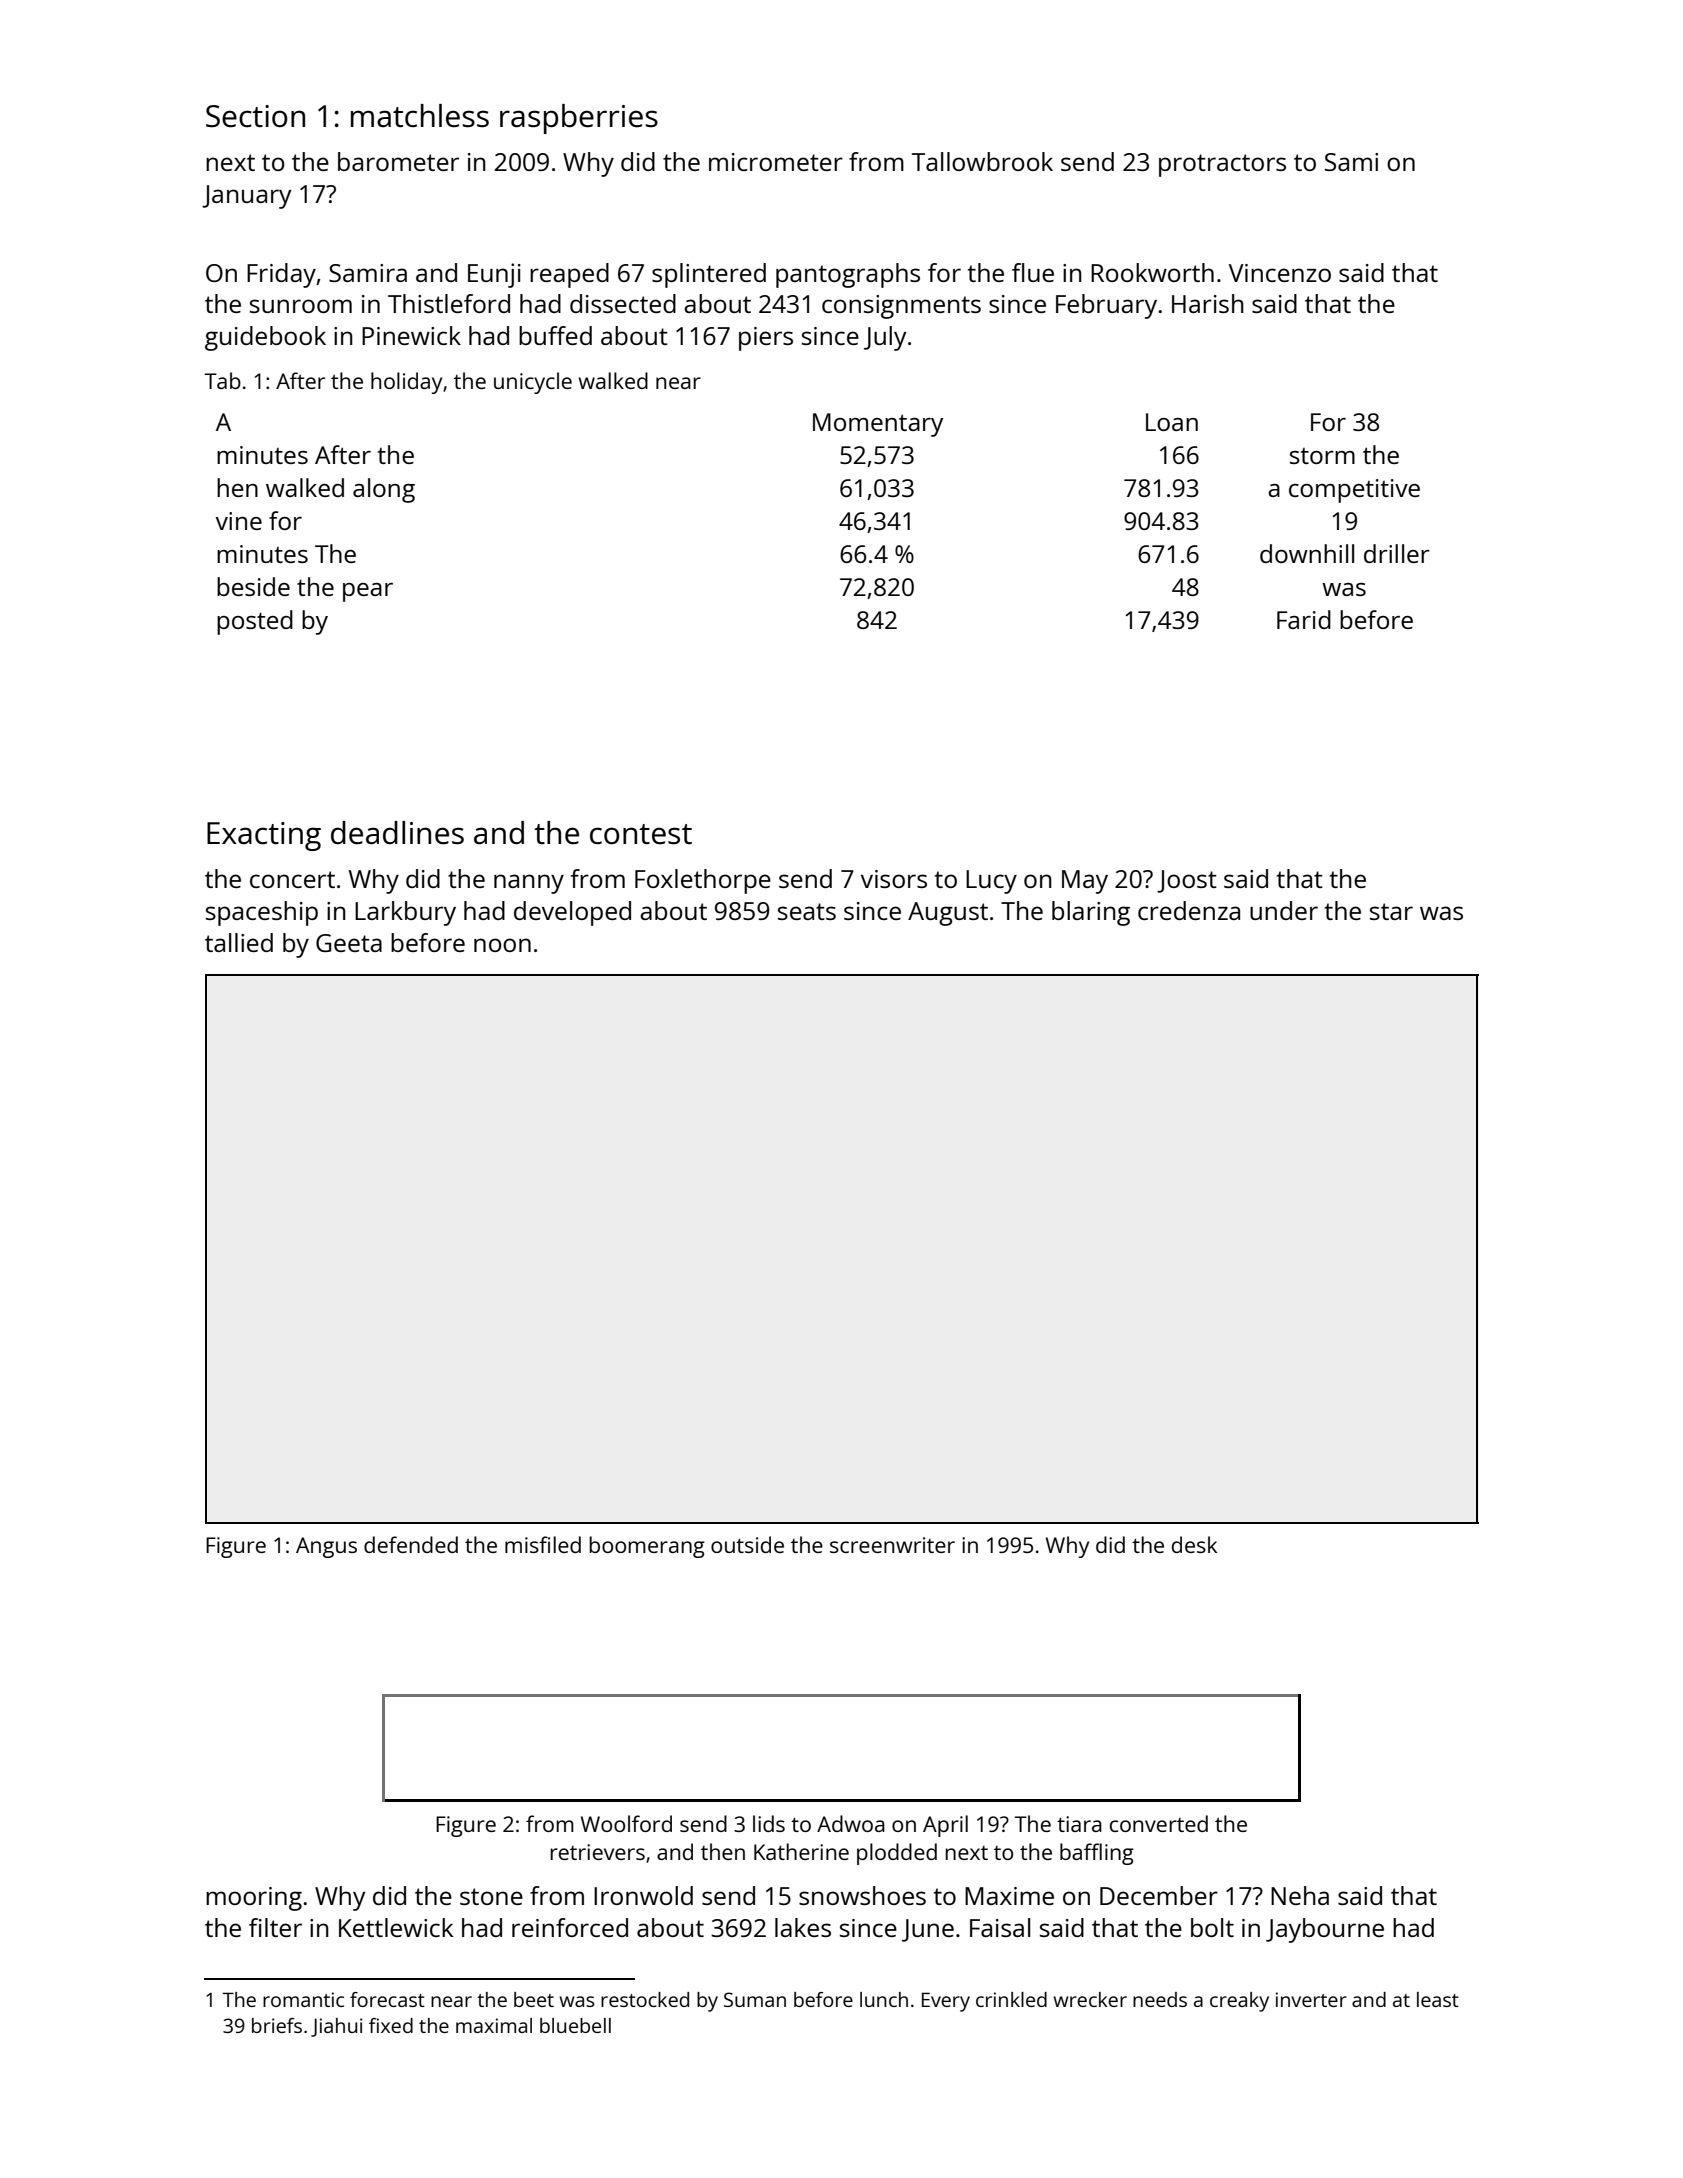 The image size is (1683, 2178). What do you see at coordinates (747, 1544) in the page?
I see `outside` at bounding box center [747, 1544].
